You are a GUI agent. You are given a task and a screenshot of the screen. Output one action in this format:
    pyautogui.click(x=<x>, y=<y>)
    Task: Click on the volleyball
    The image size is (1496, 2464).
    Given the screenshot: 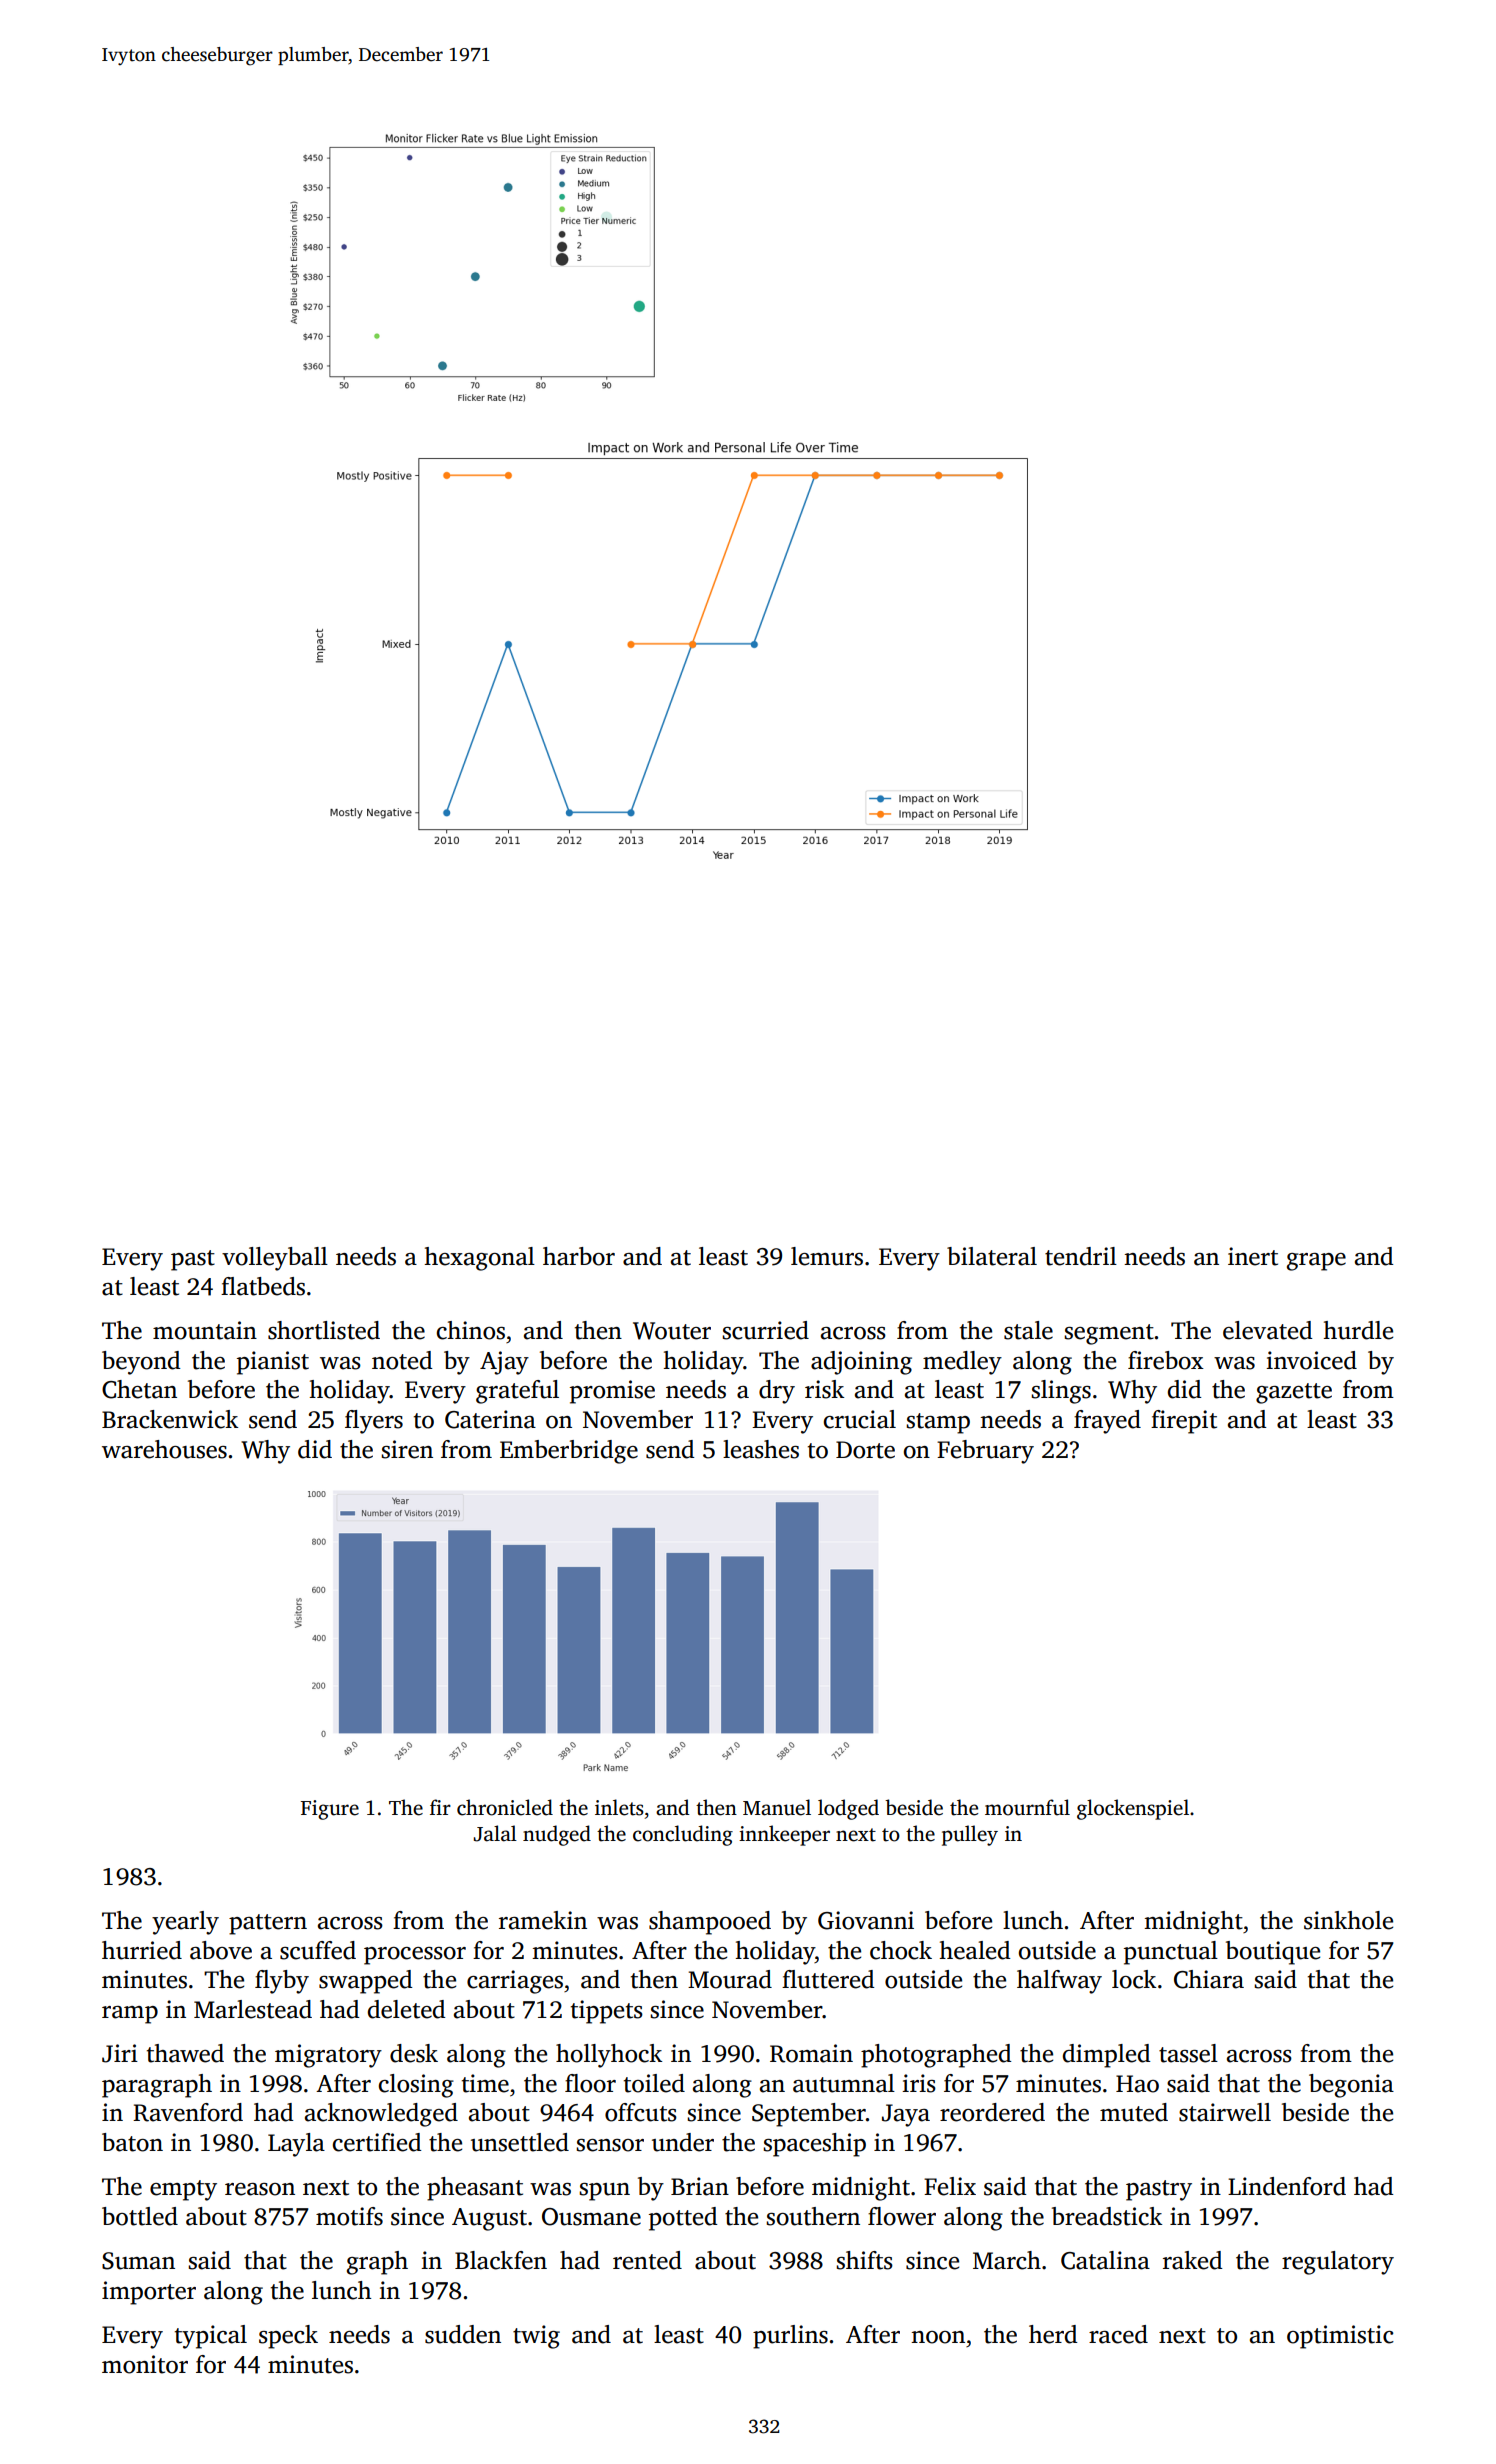 What is the action you would take?
    pyautogui.click(x=275, y=1259)
